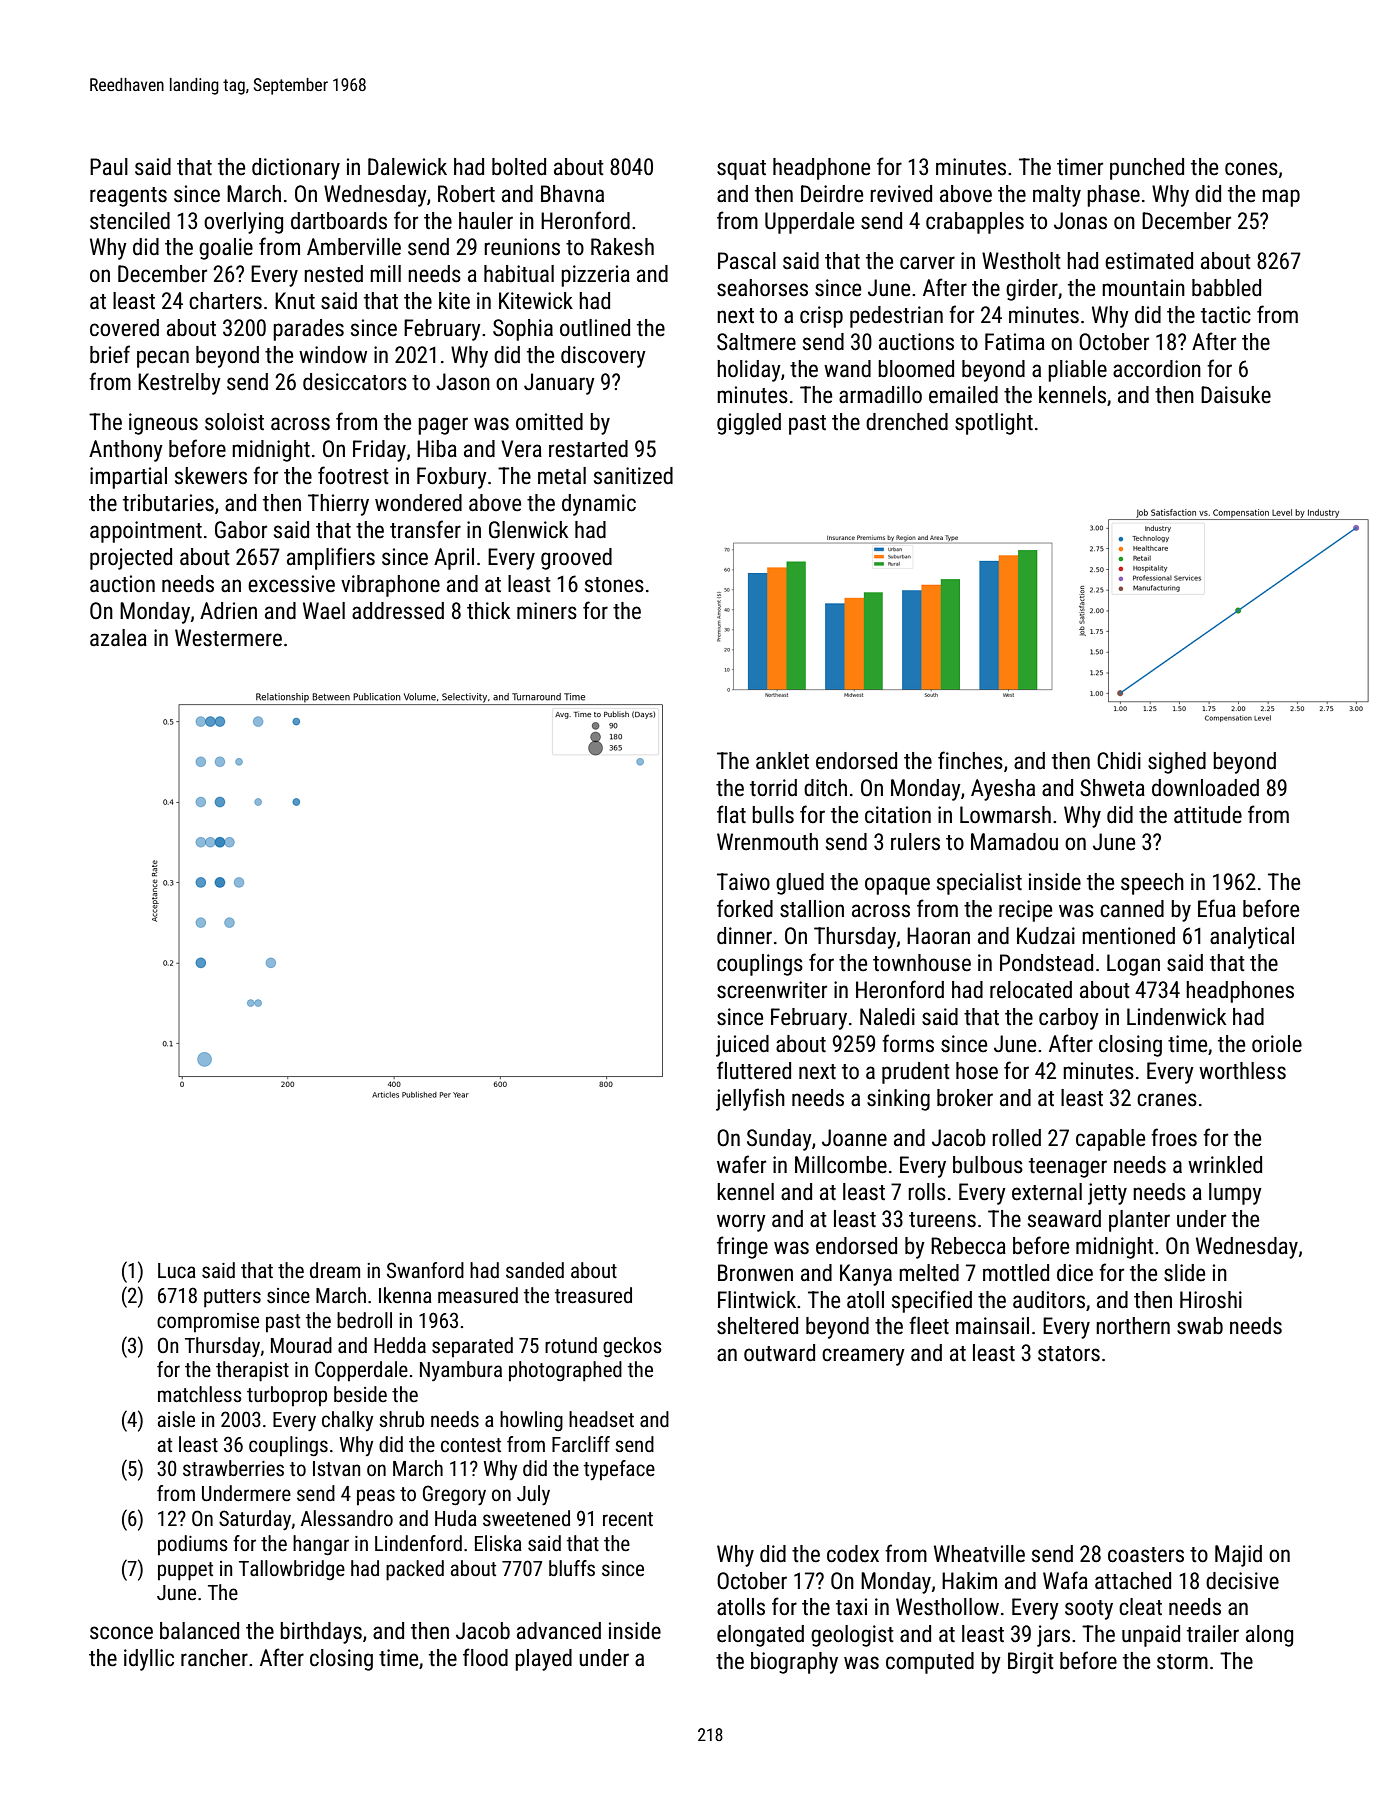  I want to click on desiccators, so click(355, 382).
